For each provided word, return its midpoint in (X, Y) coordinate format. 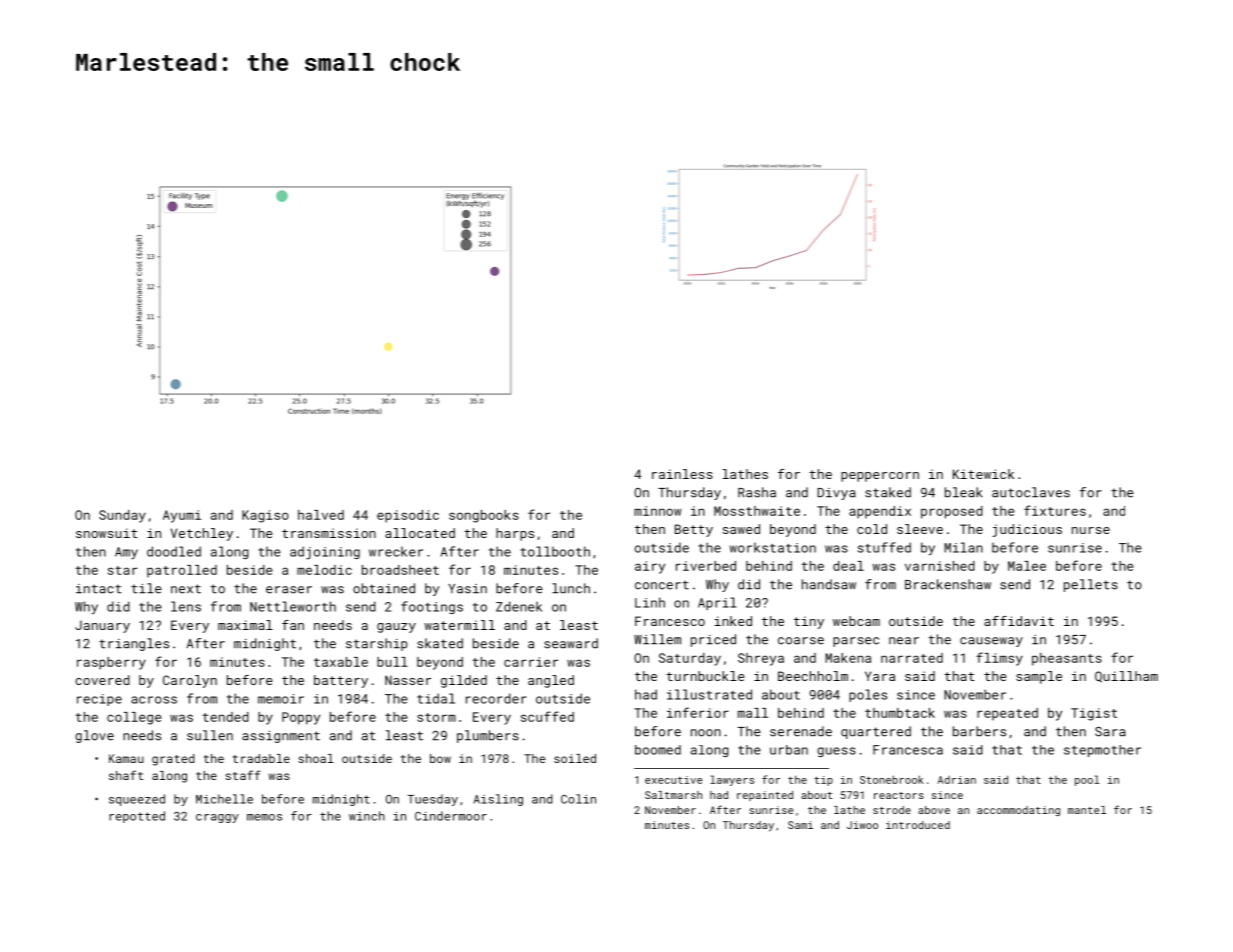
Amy (126, 553)
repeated (1007, 714)
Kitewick (983, 474)
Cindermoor (451, 816)
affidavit (1019, 621)
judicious (1027, 530)
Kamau (126, 758)
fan (293, 625)
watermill (459, 625)
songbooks (484, 516)
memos (264, 817)
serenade (801, 731)
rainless (682, 474)
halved (321, 515)
